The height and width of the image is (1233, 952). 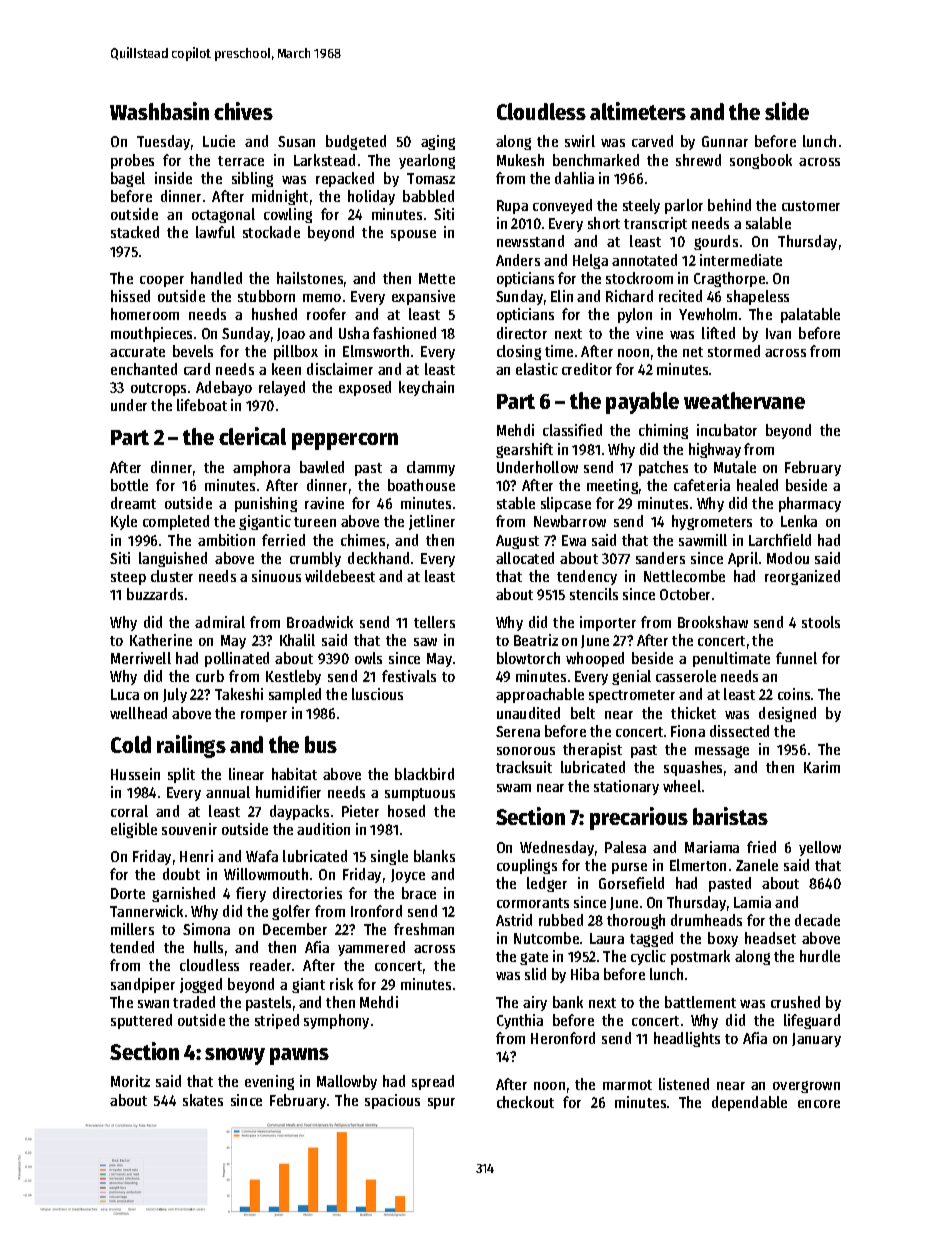 What do you see at coordinates (795, 1002) in the image?
I see `crushed` at bounding box center [795, 1002].
